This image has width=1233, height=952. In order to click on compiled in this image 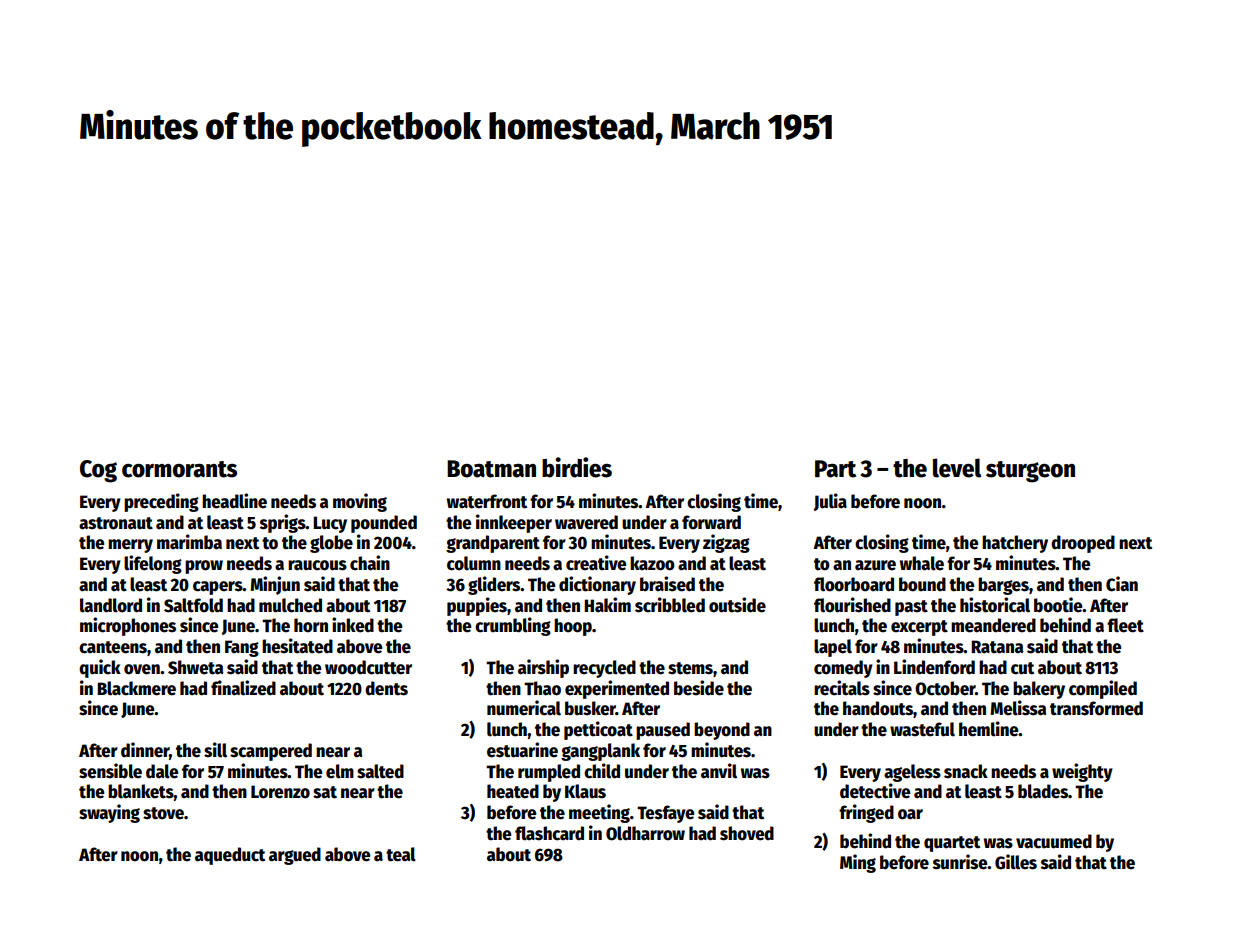, I will do `click(1103, 689)`.
